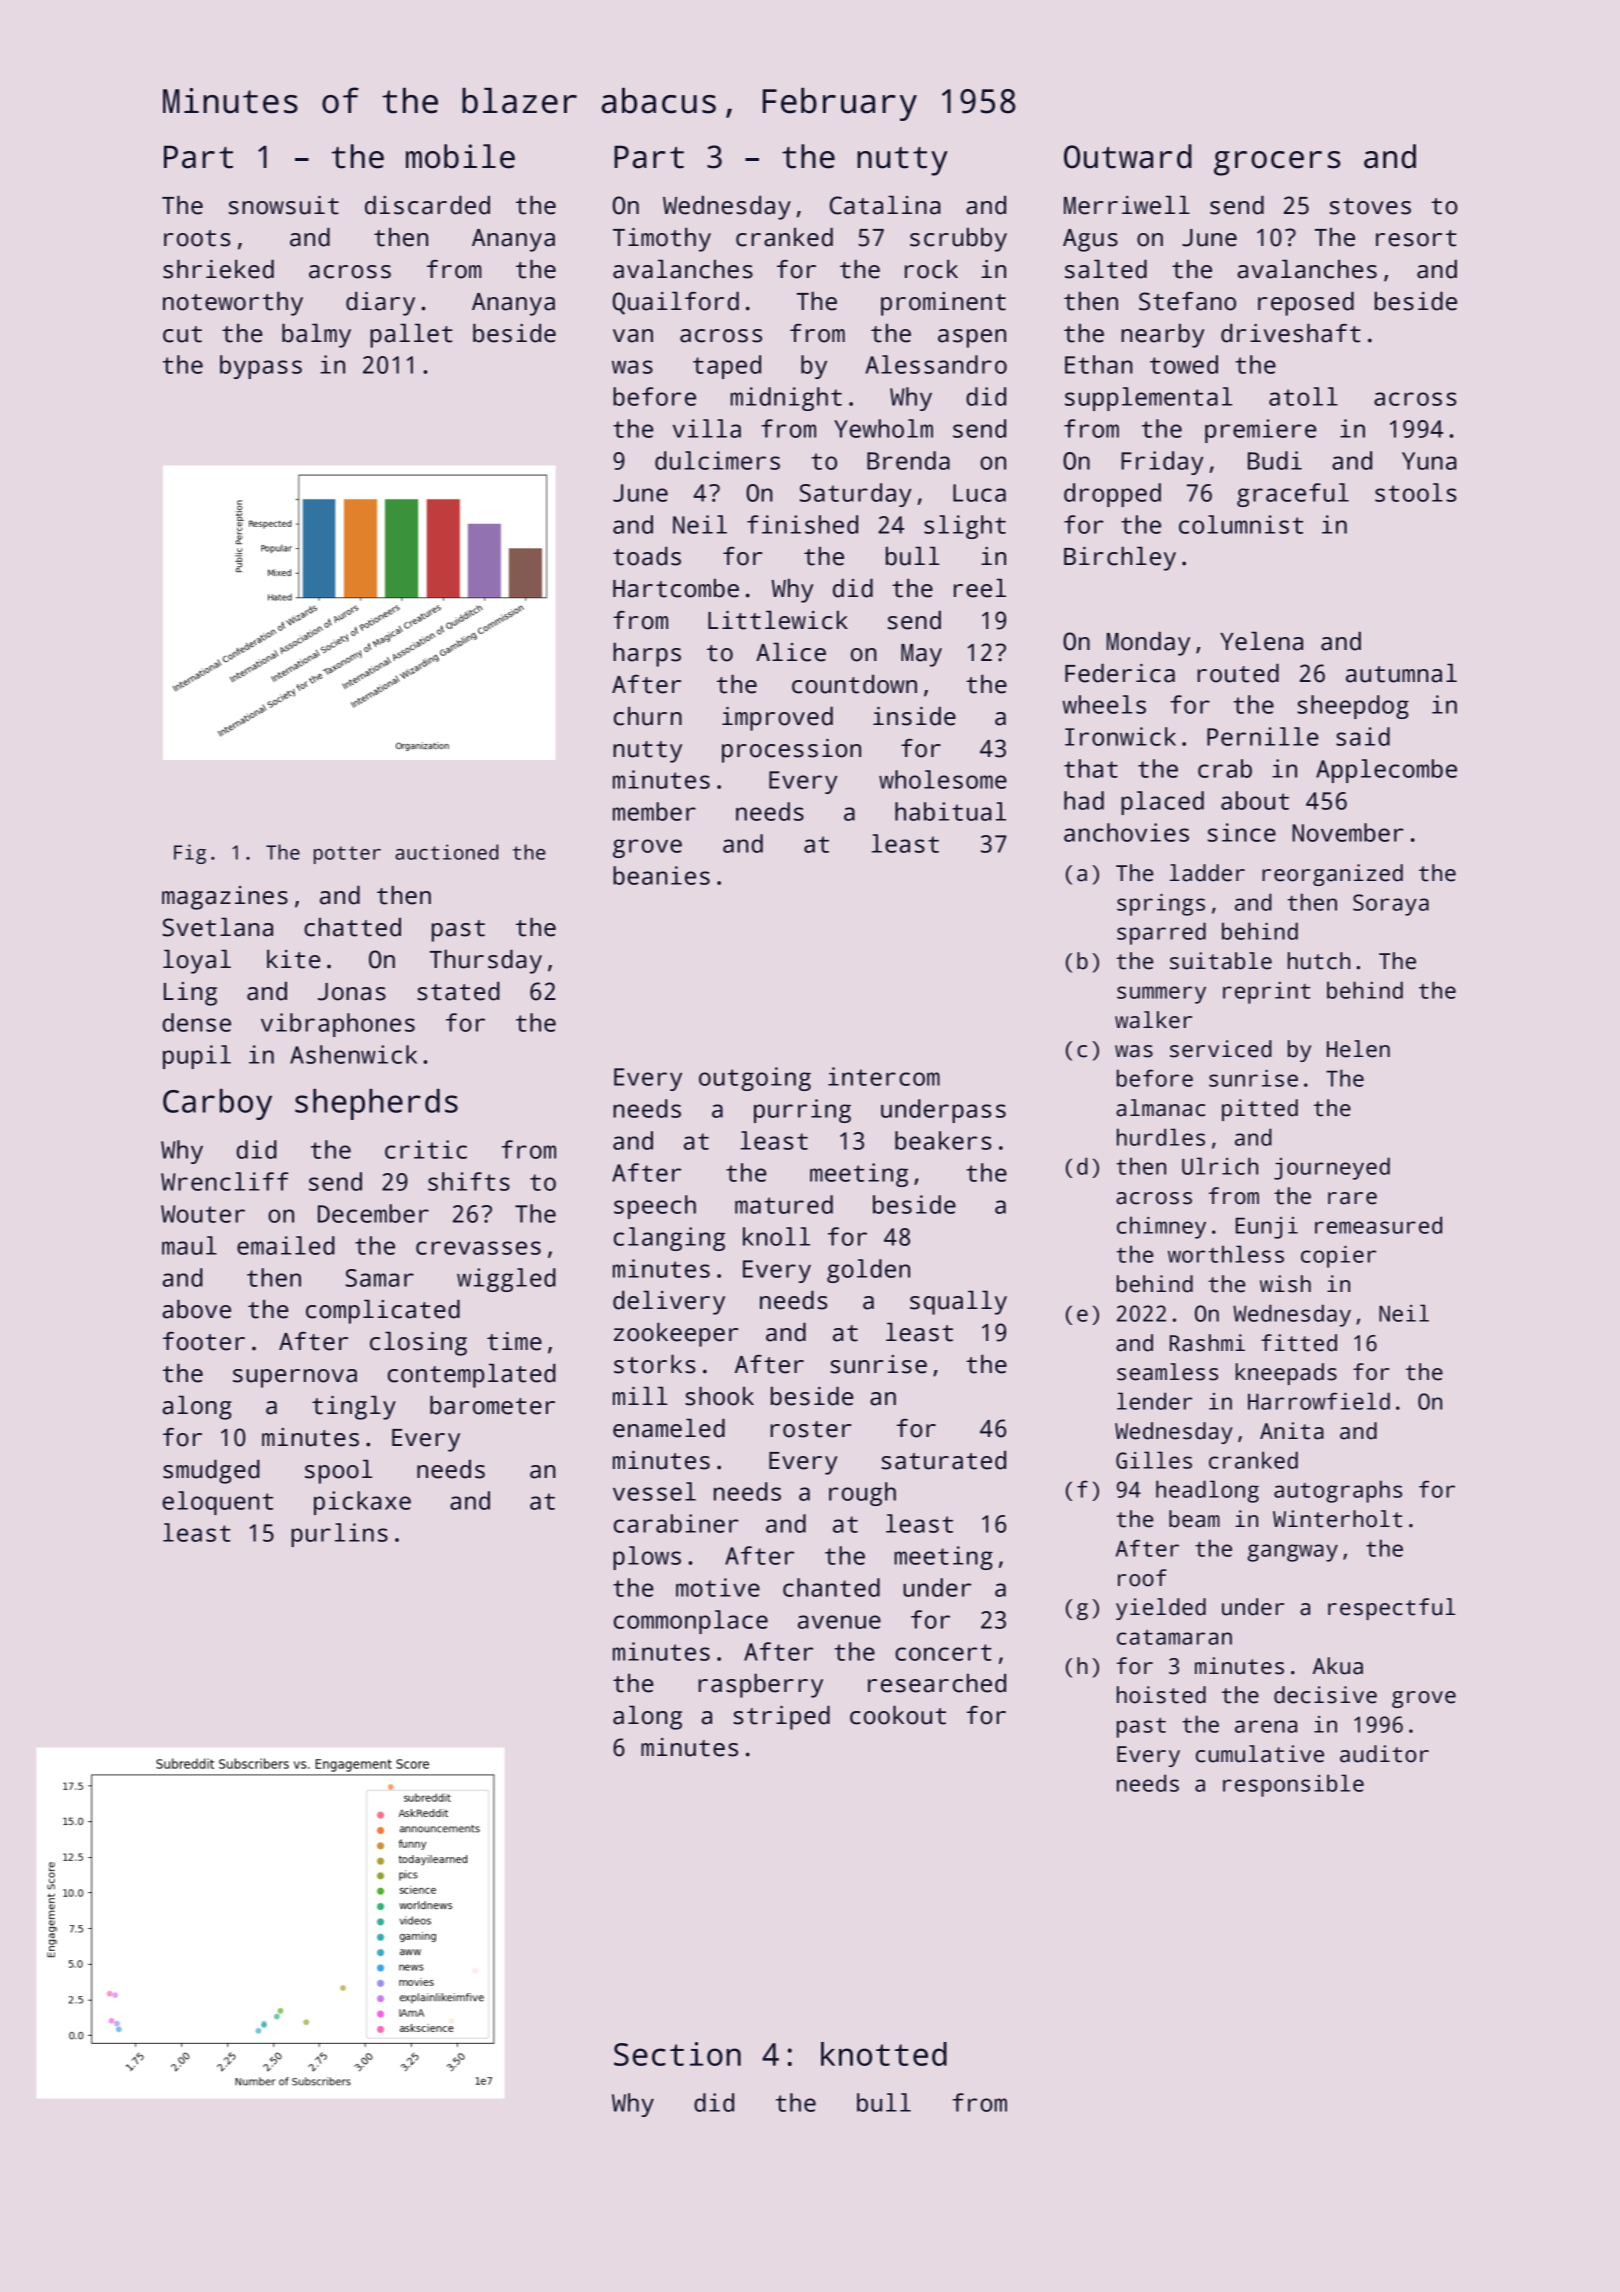 Image resolution: width=1620 pixels, height=2292 pixels. What do you see at coordinates (1293, 1785) in the document?
I see `responsible` at bounding box center [1293, 1785].
